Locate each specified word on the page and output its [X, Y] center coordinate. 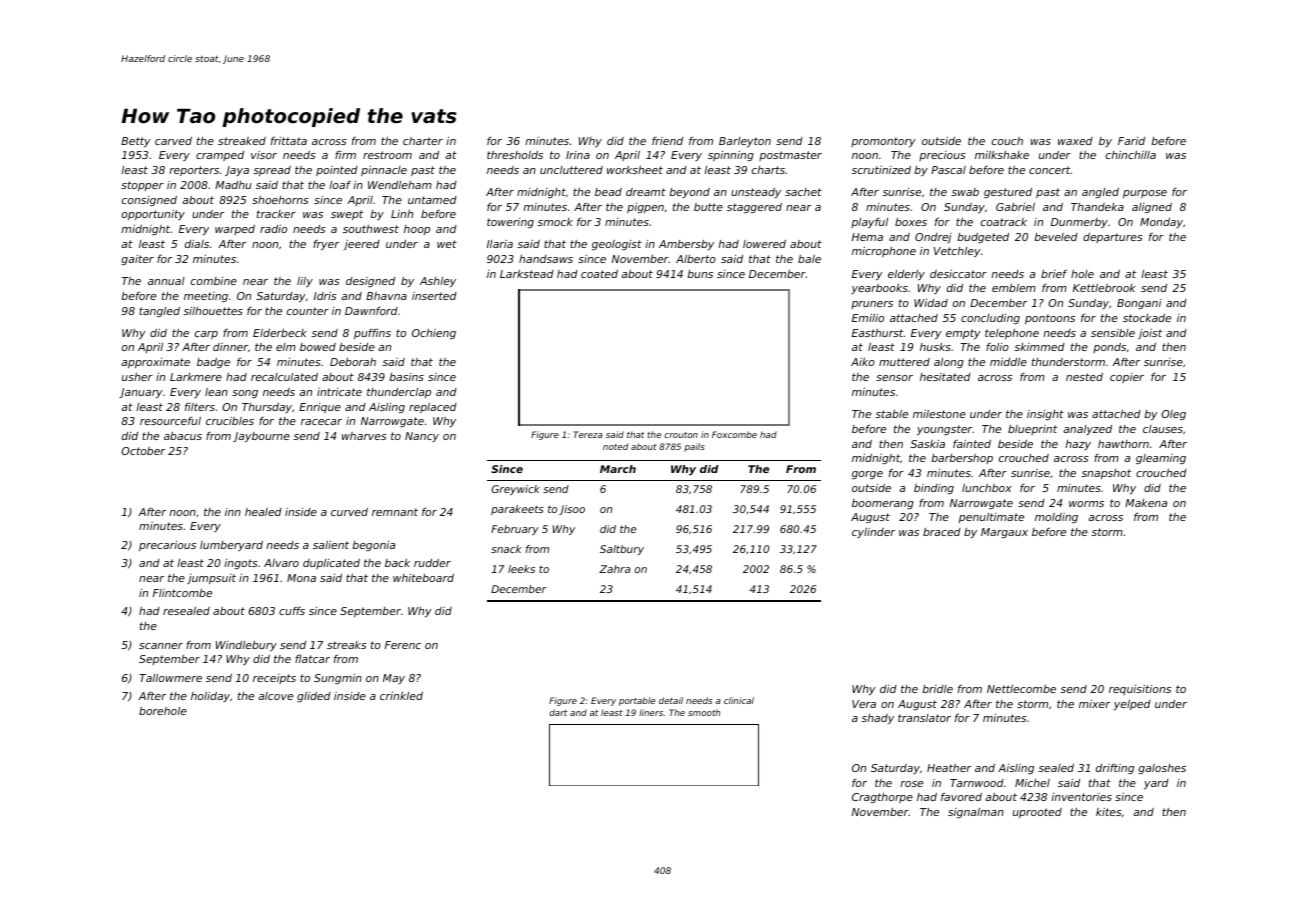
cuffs [292, 611]
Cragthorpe [882, 798]
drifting [1115, 769]
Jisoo [572, 510]
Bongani [1139, 304]
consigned [149, 201]
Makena [1146, 503]
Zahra [614, 569]
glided [314, 697]
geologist [617, 245]
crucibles [230, 421]
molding [1056, 518]
